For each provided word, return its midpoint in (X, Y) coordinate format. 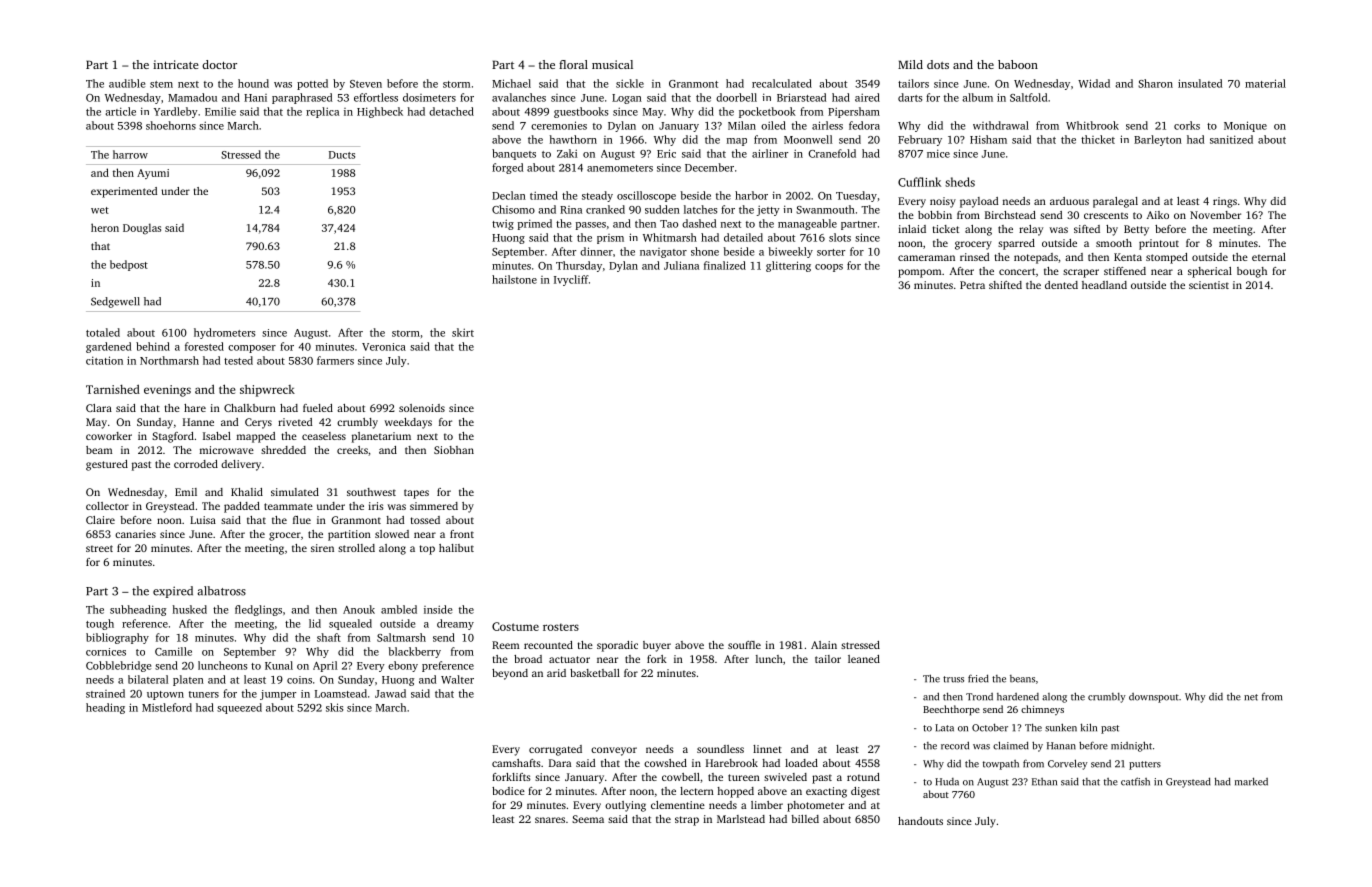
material (1265, 83)
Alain (824, 645)
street (99, 548)
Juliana (681, 265)
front (462, 534)
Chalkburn (250, 408)
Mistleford (167, 707)
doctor (219, 64)
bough (1252, 272)
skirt (463, 332)
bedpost (129, 265)
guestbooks (581, 112)
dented (1061, 285)
